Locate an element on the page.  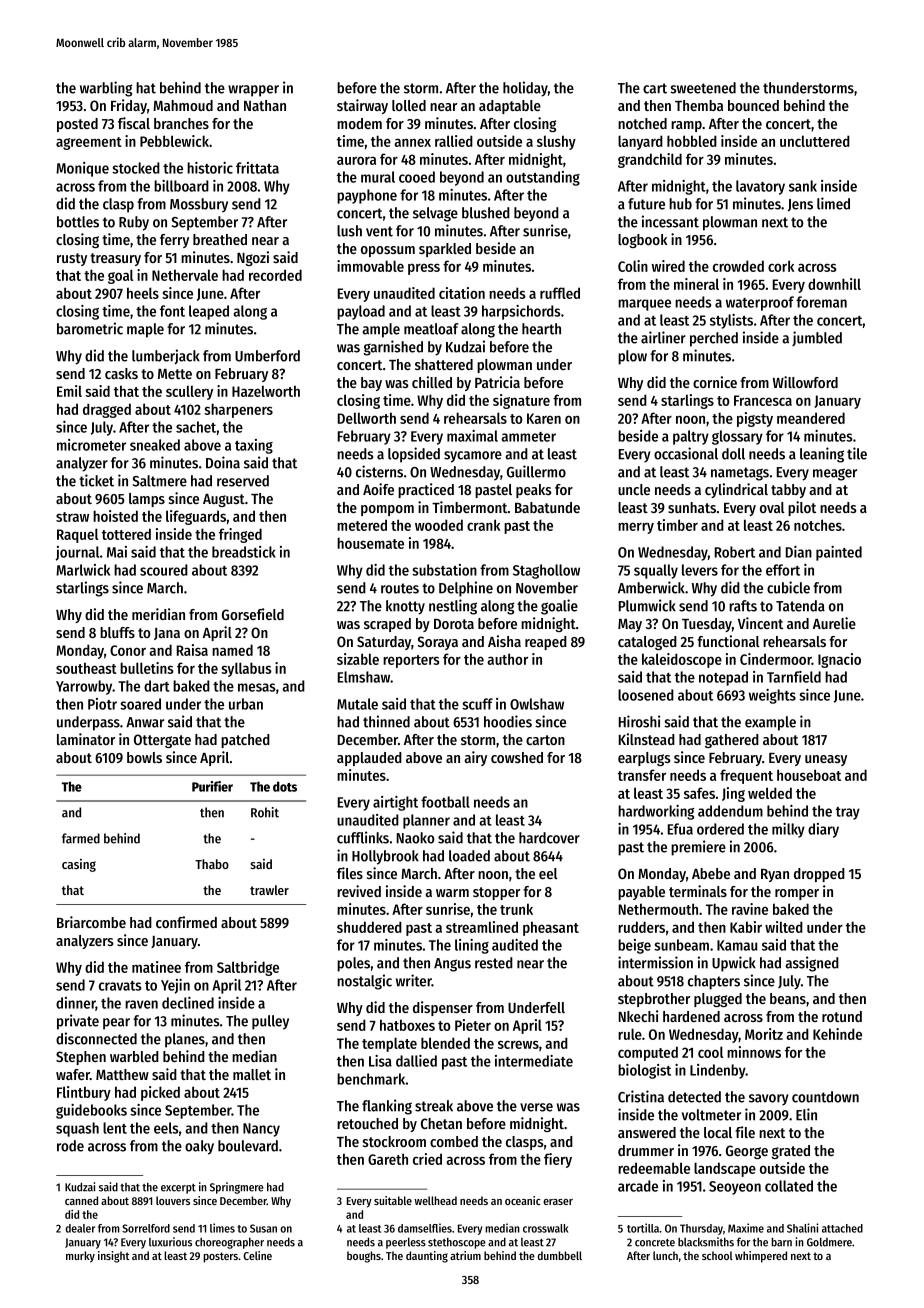
excerpt is located at coordinates (178, 1189).
